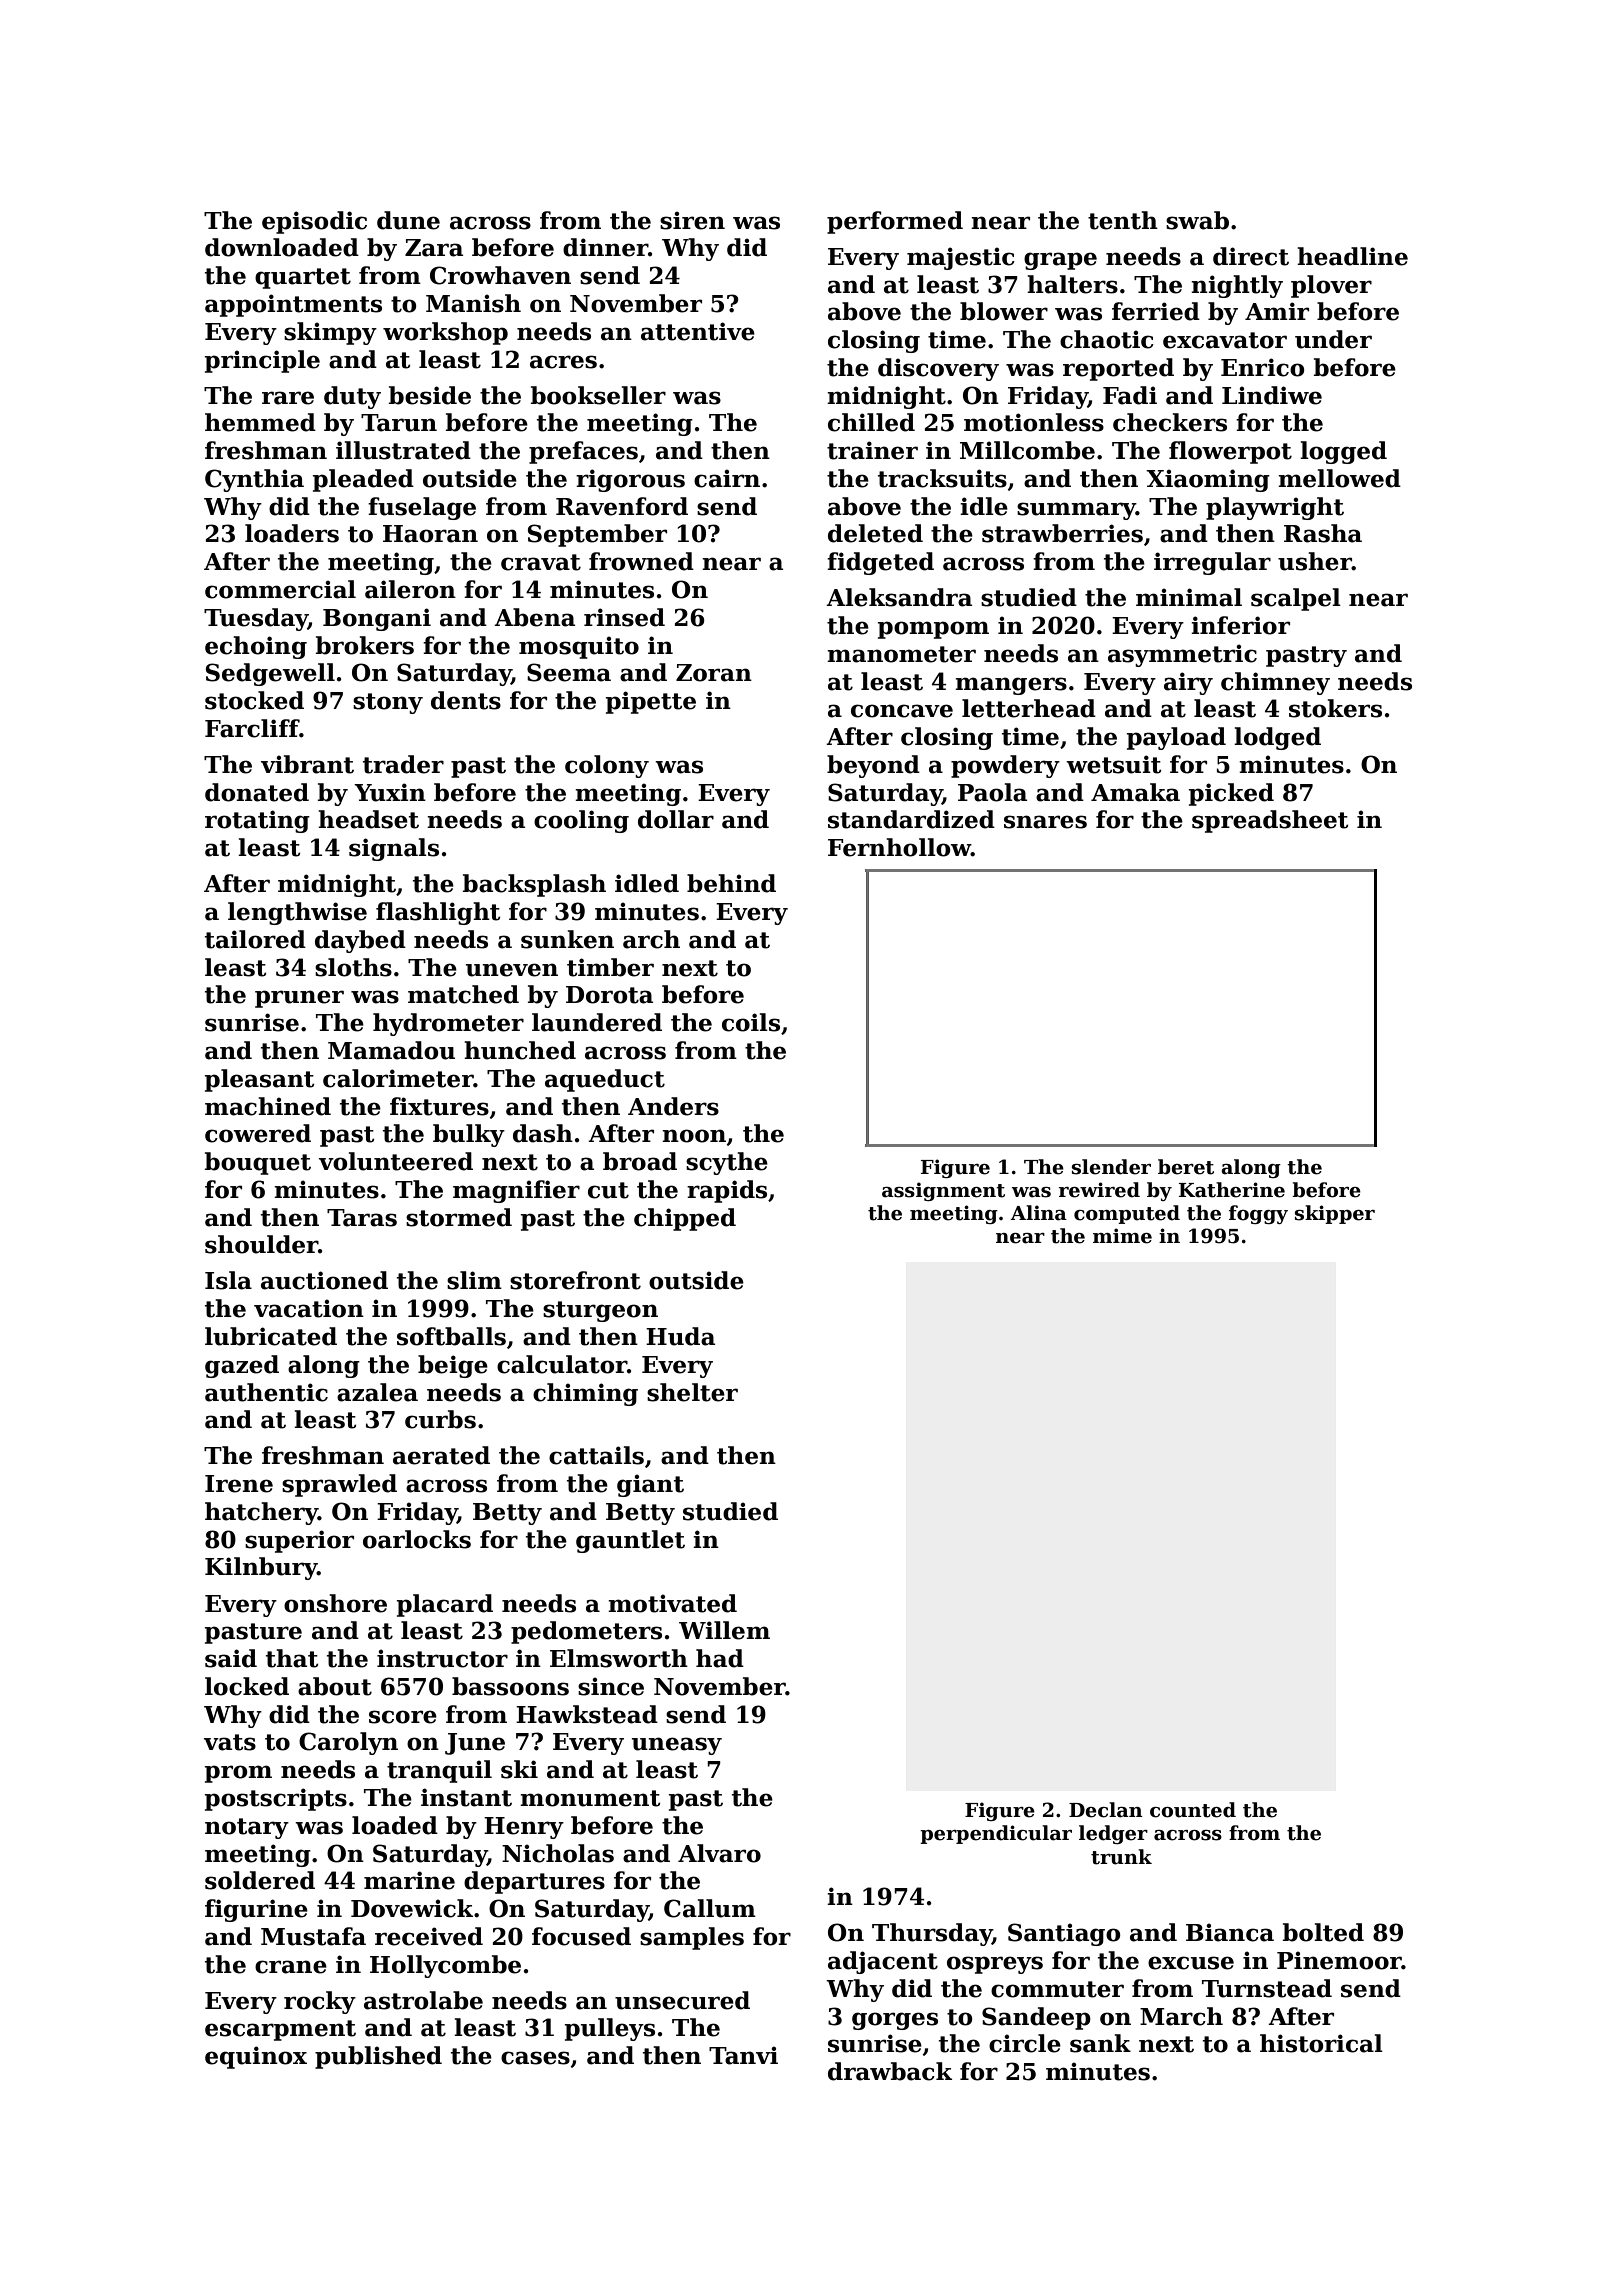  I want to click on uneven, so click(512, 970).
